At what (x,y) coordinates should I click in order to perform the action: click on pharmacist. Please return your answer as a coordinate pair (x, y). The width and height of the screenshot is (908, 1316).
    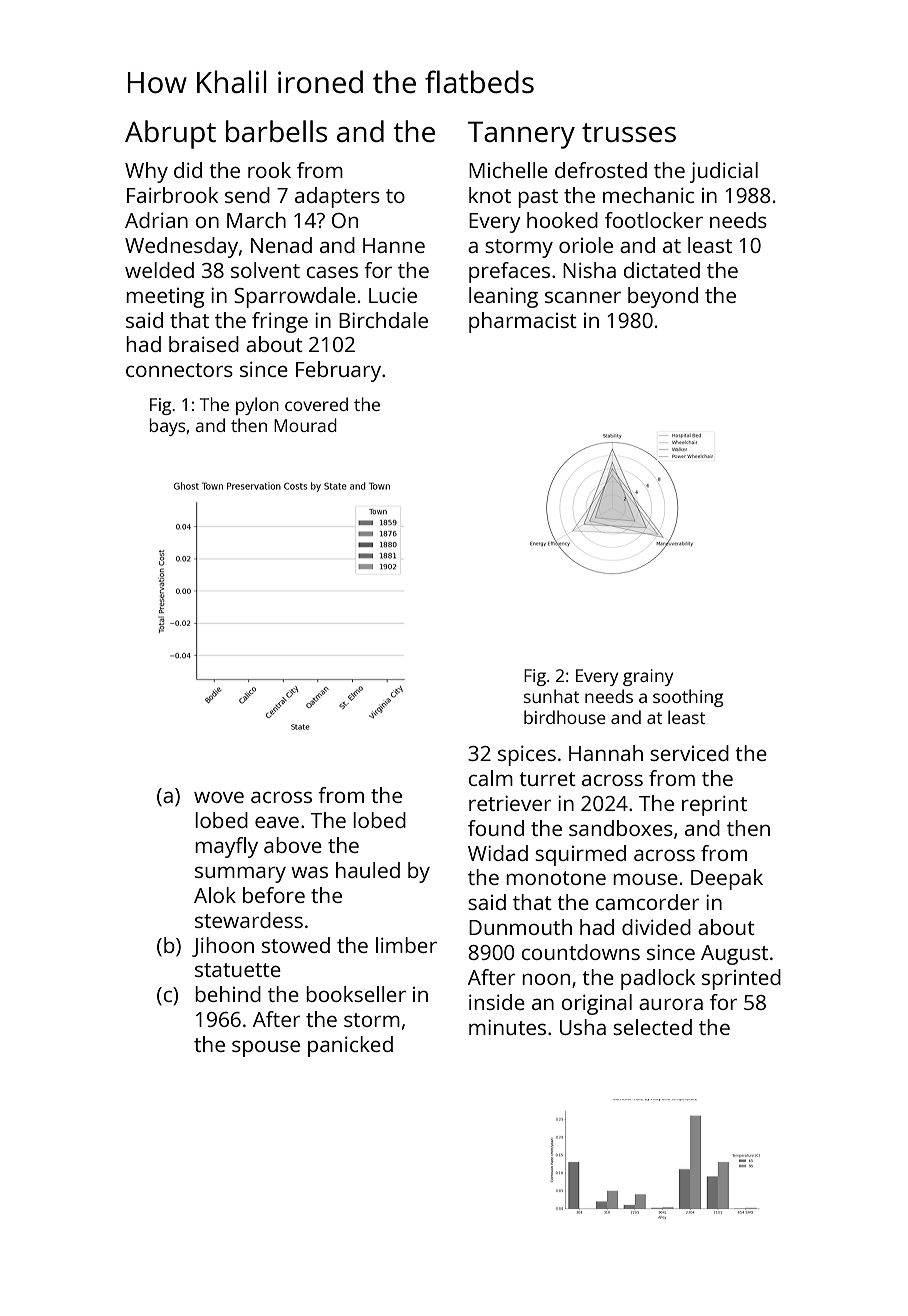
    Looking at the image, I should click on (523, 322).
